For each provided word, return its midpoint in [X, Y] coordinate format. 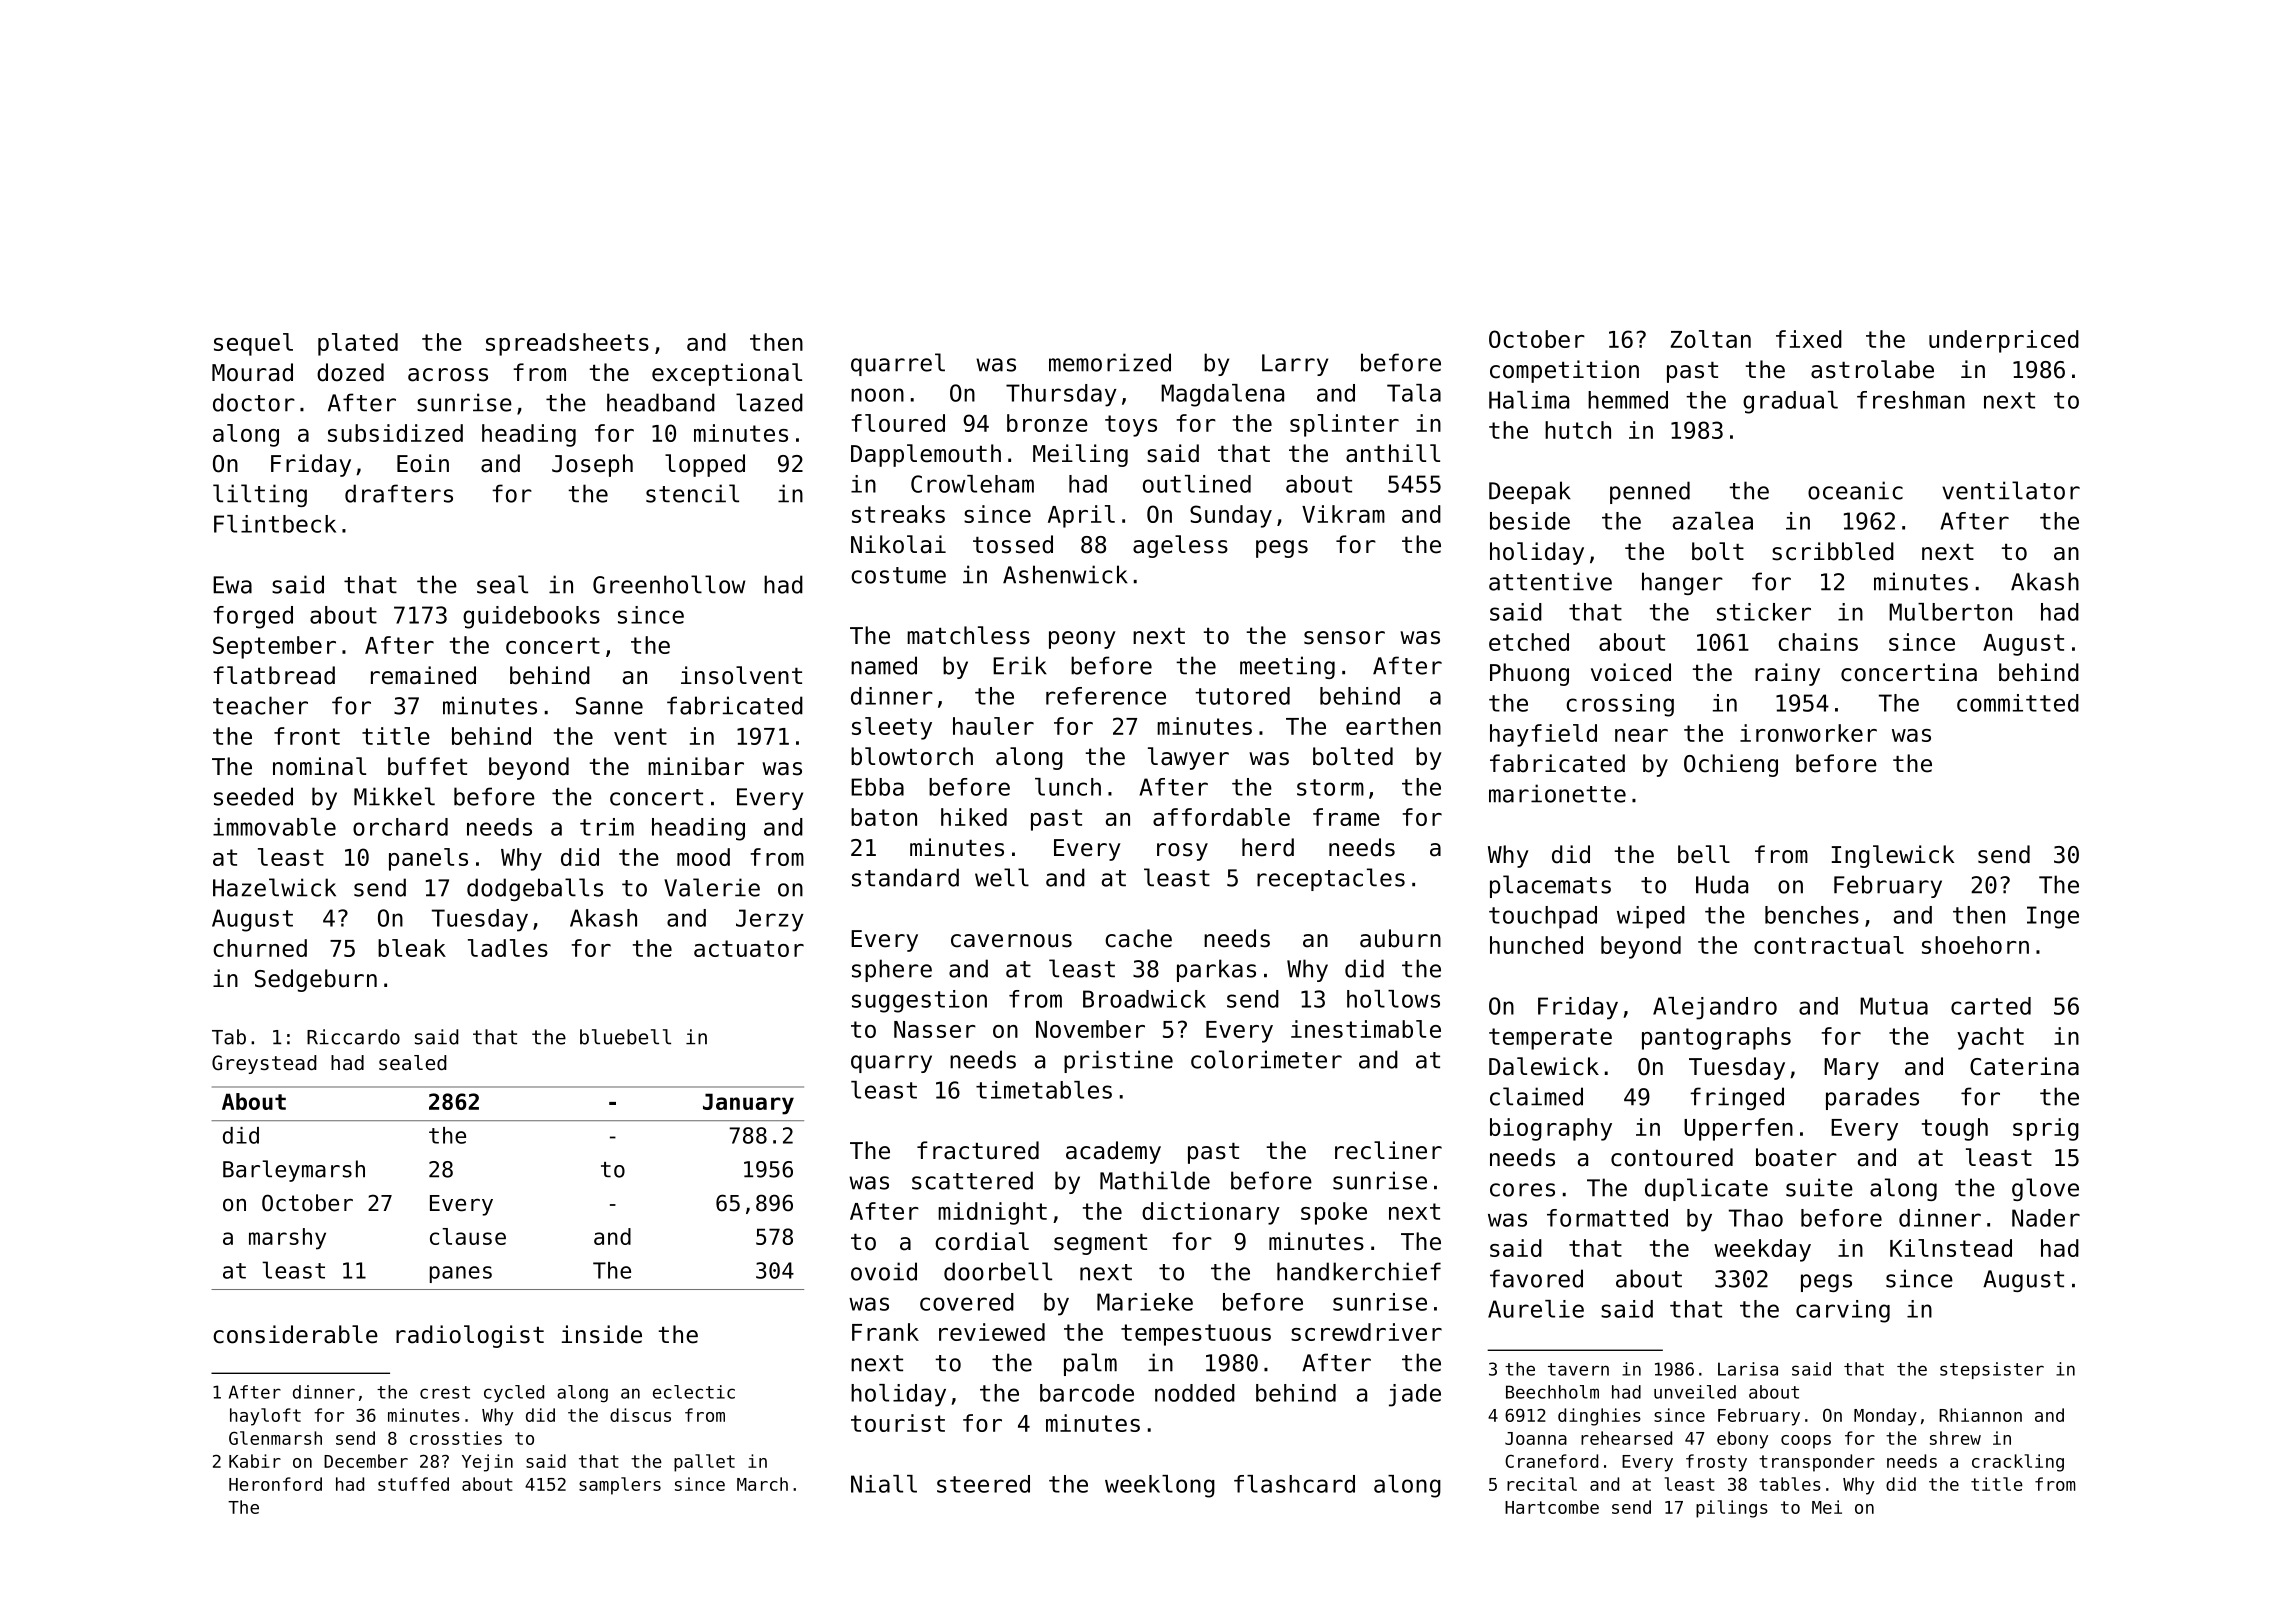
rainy [1787, 674]
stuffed [413, 1484]
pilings [1732, 1509]
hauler [993, 726]
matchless [968, 635]
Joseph [592, 465]
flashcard [1294, 1484]
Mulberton [1950, 612]
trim [607, 827]
